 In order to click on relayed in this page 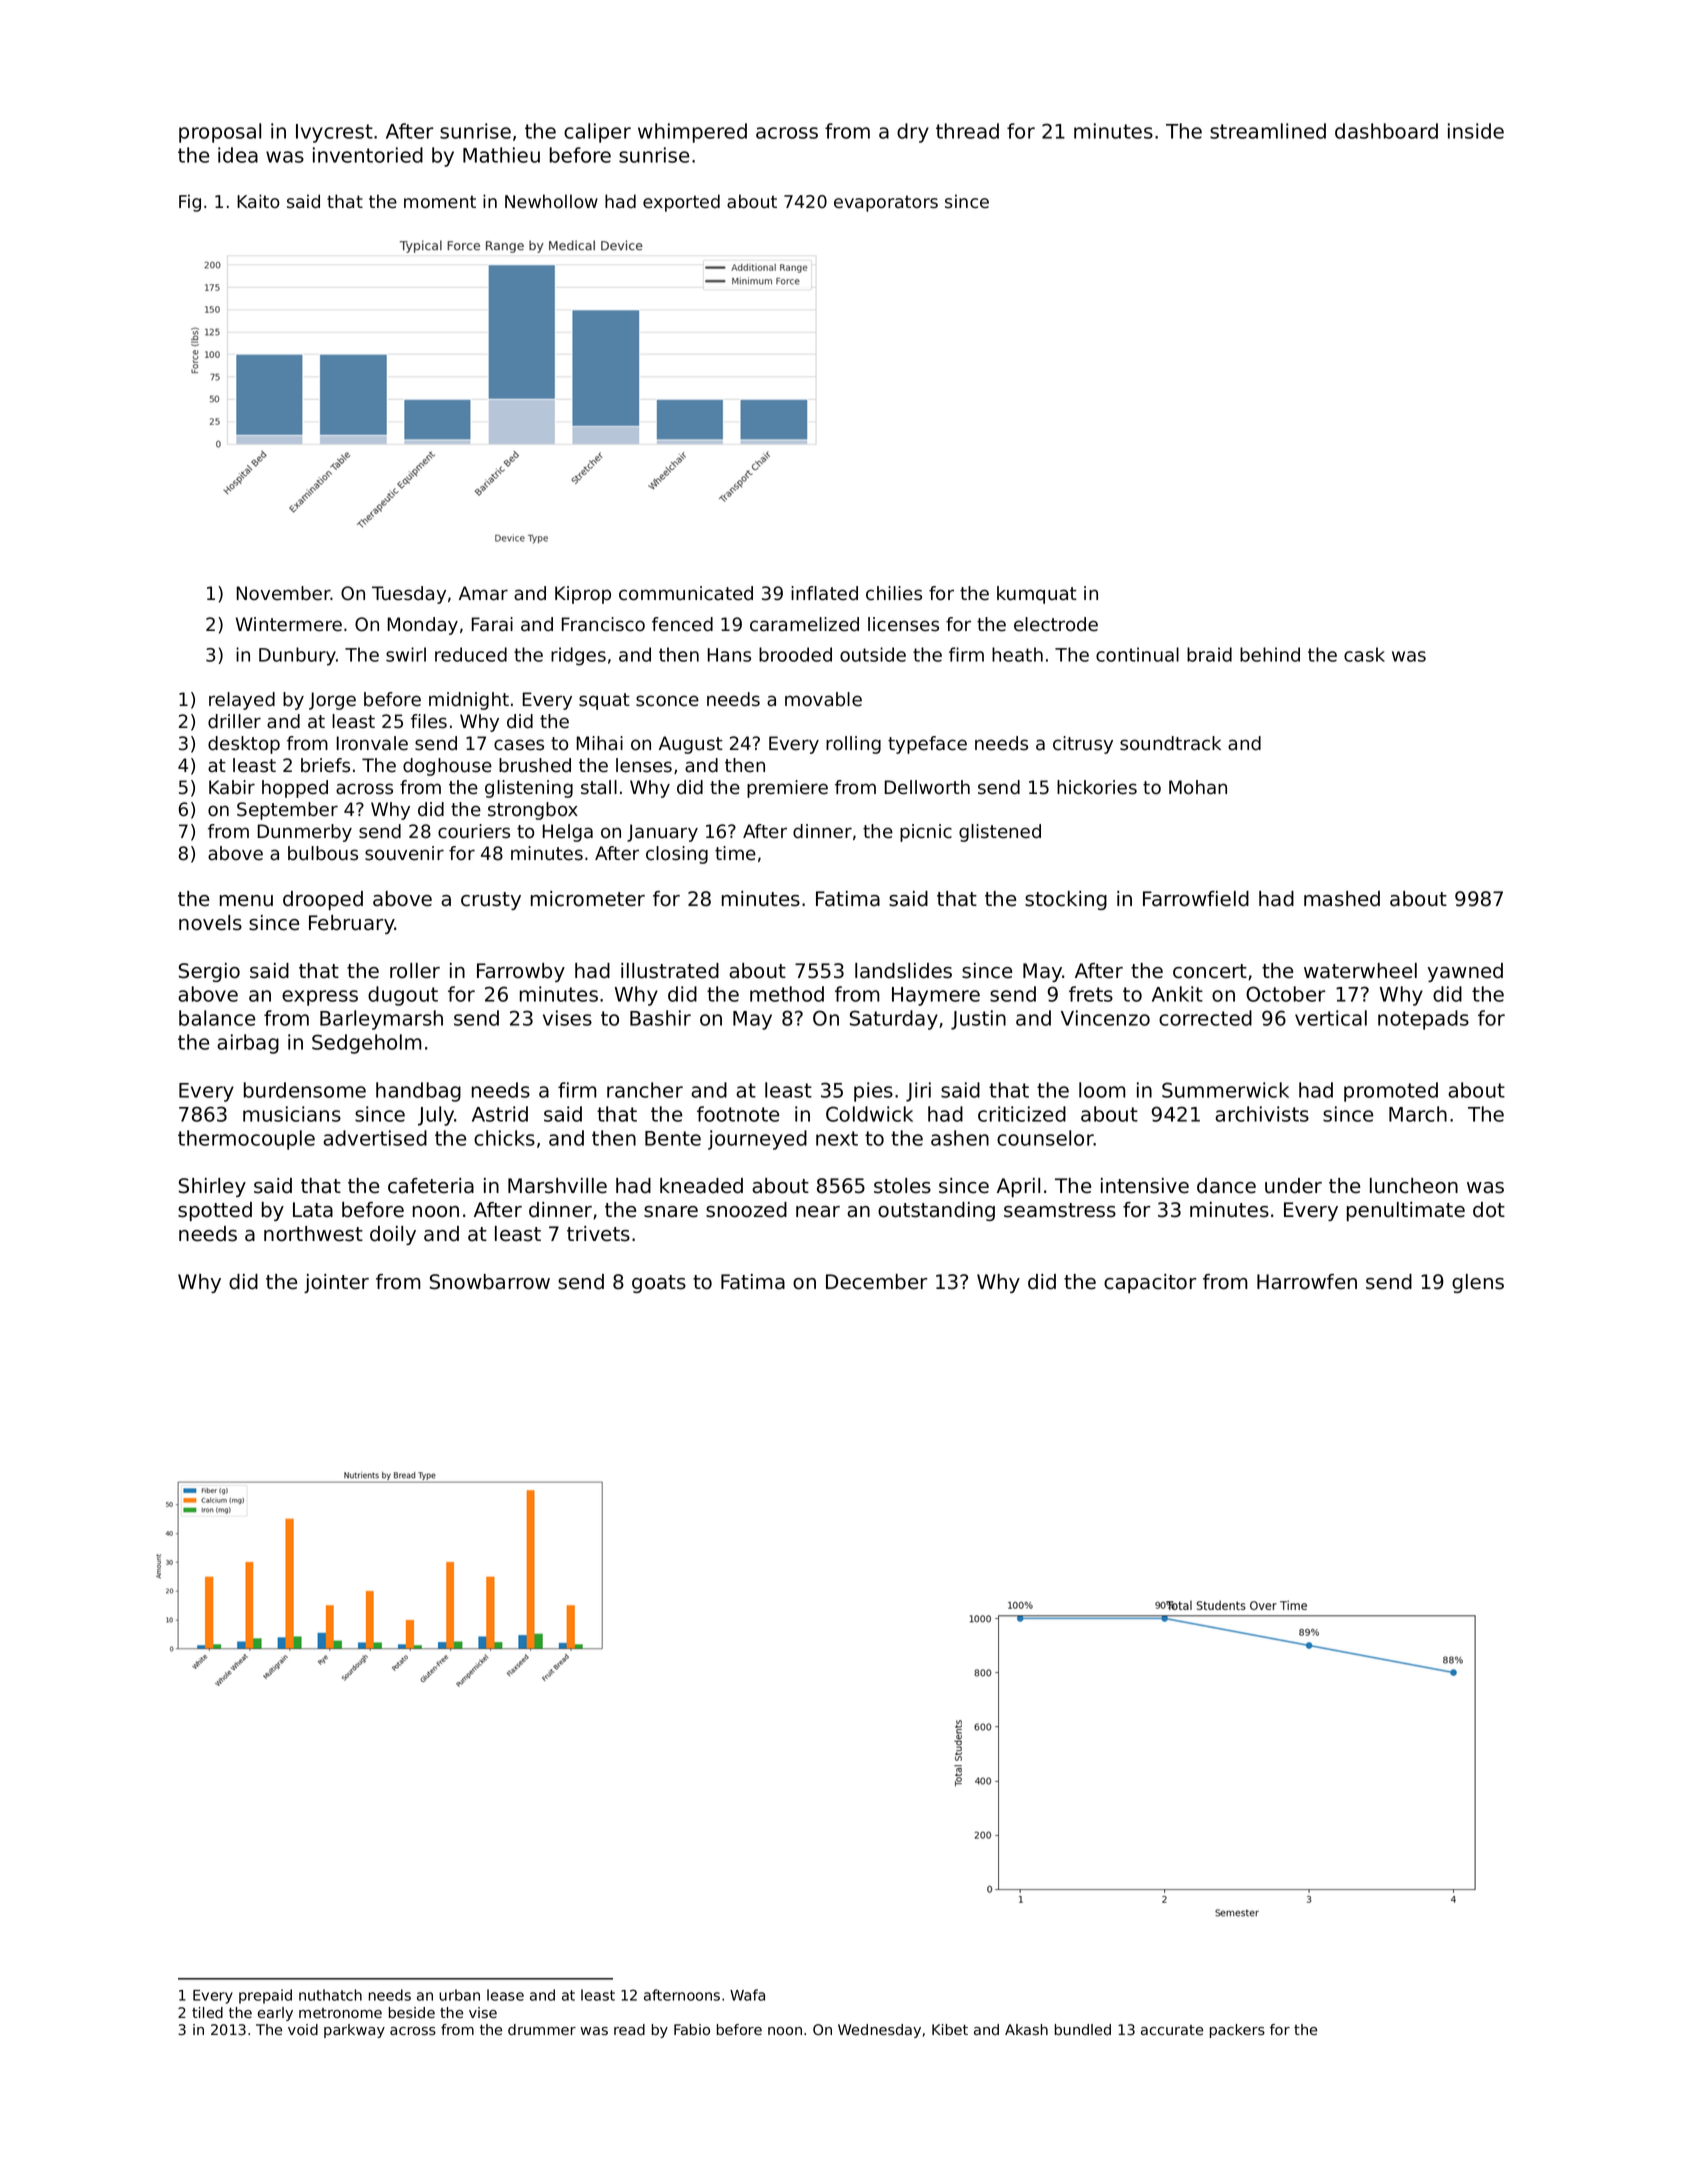, I will do `click(242, 701)`.
